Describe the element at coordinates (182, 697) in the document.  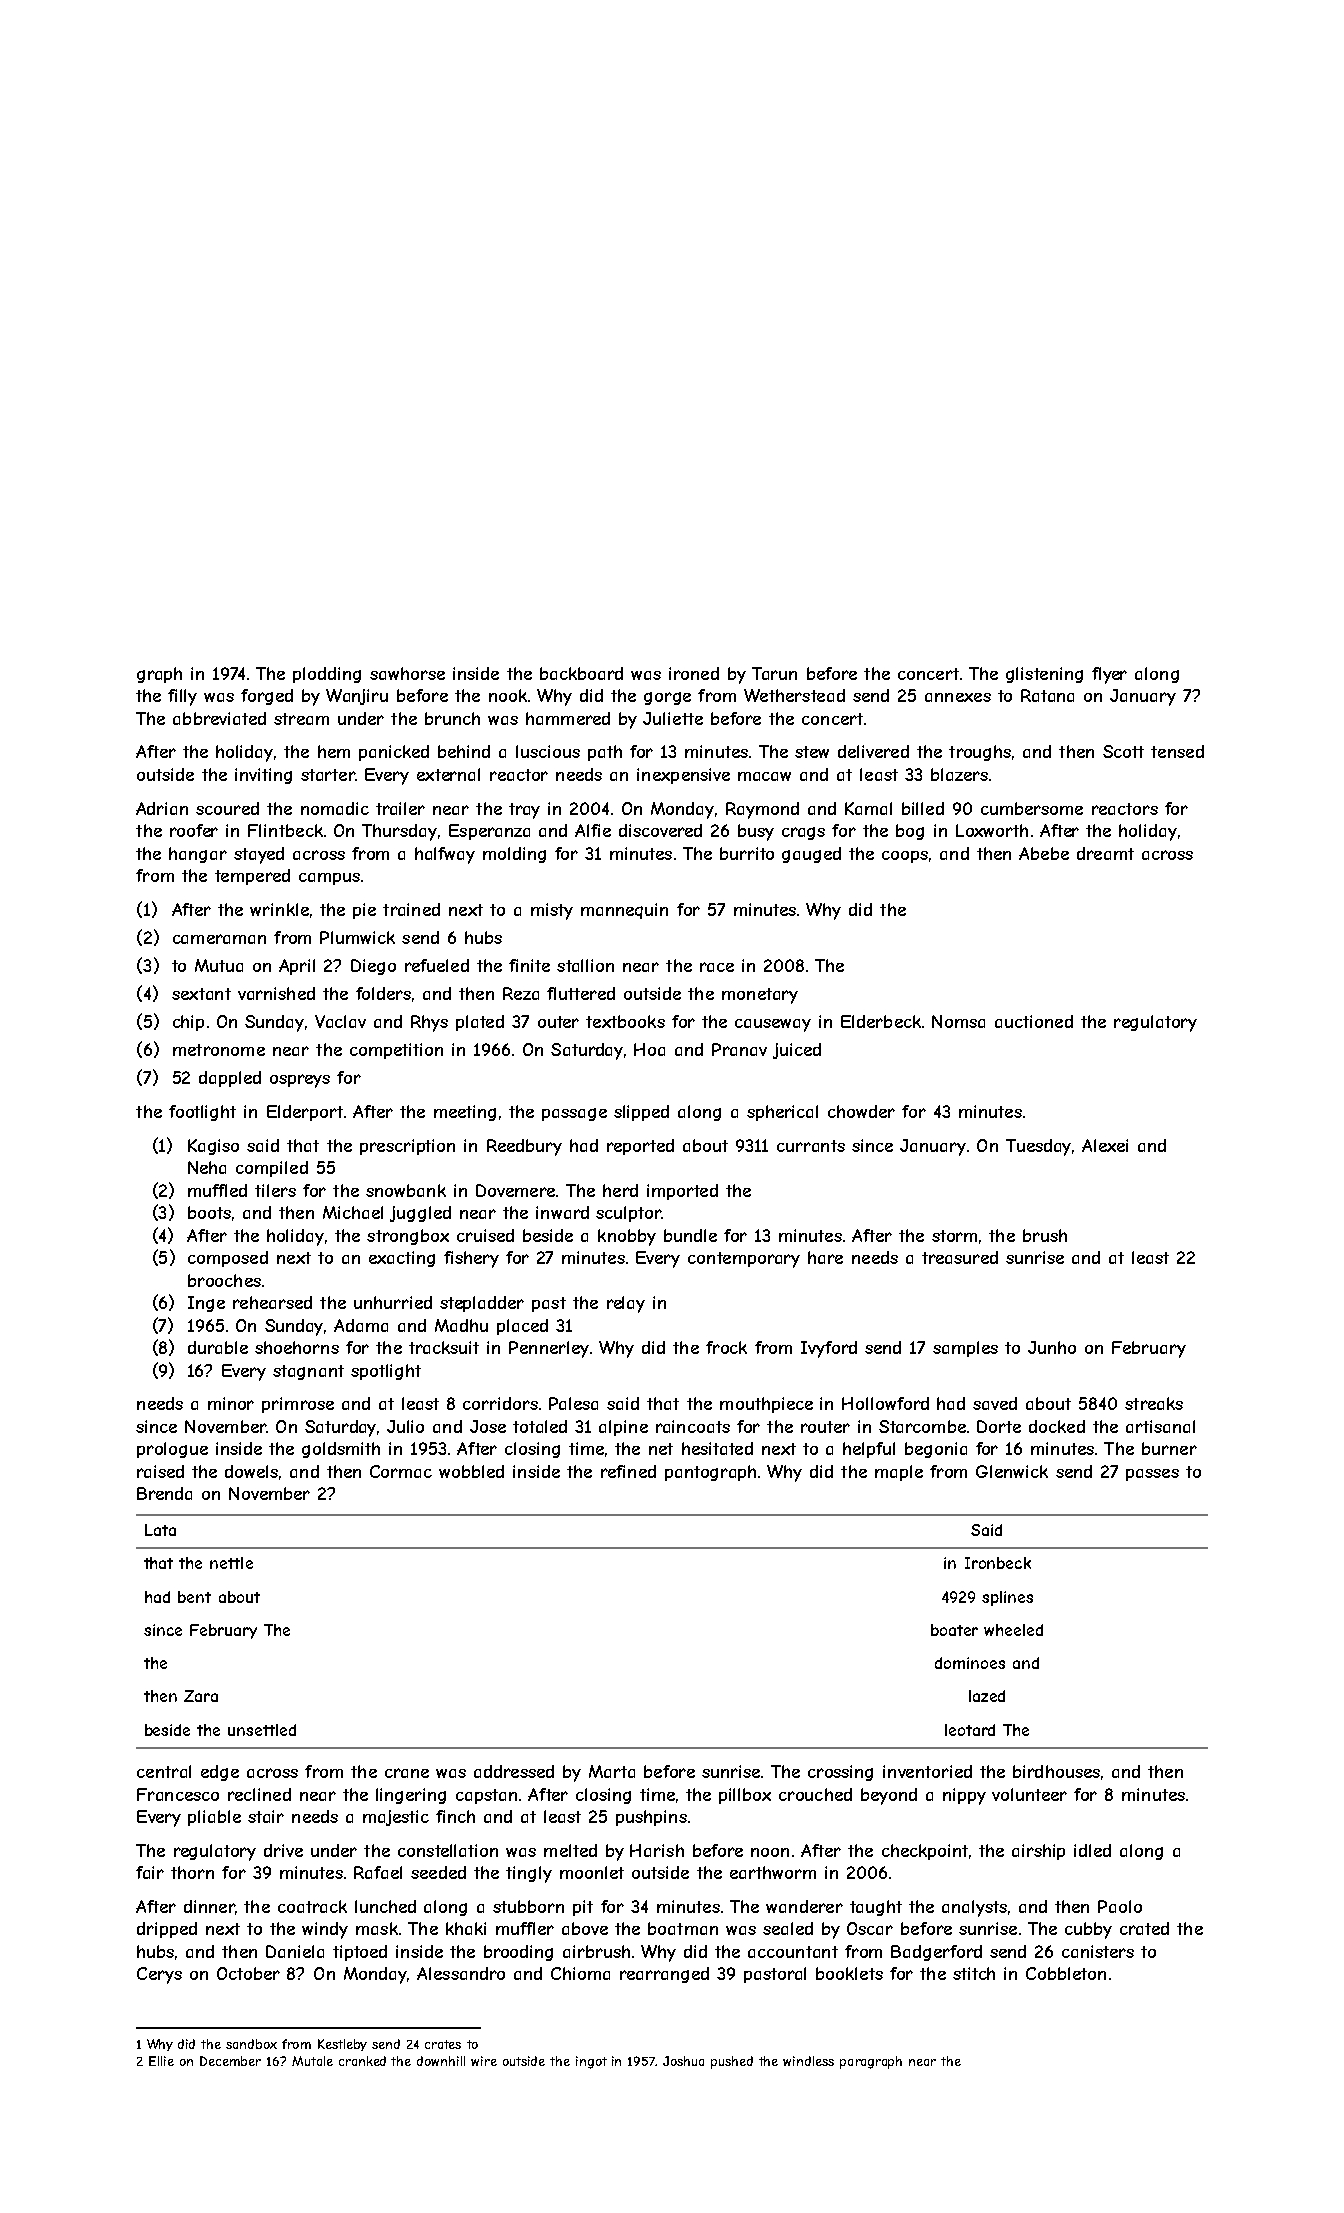
I see `filly` at that location.
